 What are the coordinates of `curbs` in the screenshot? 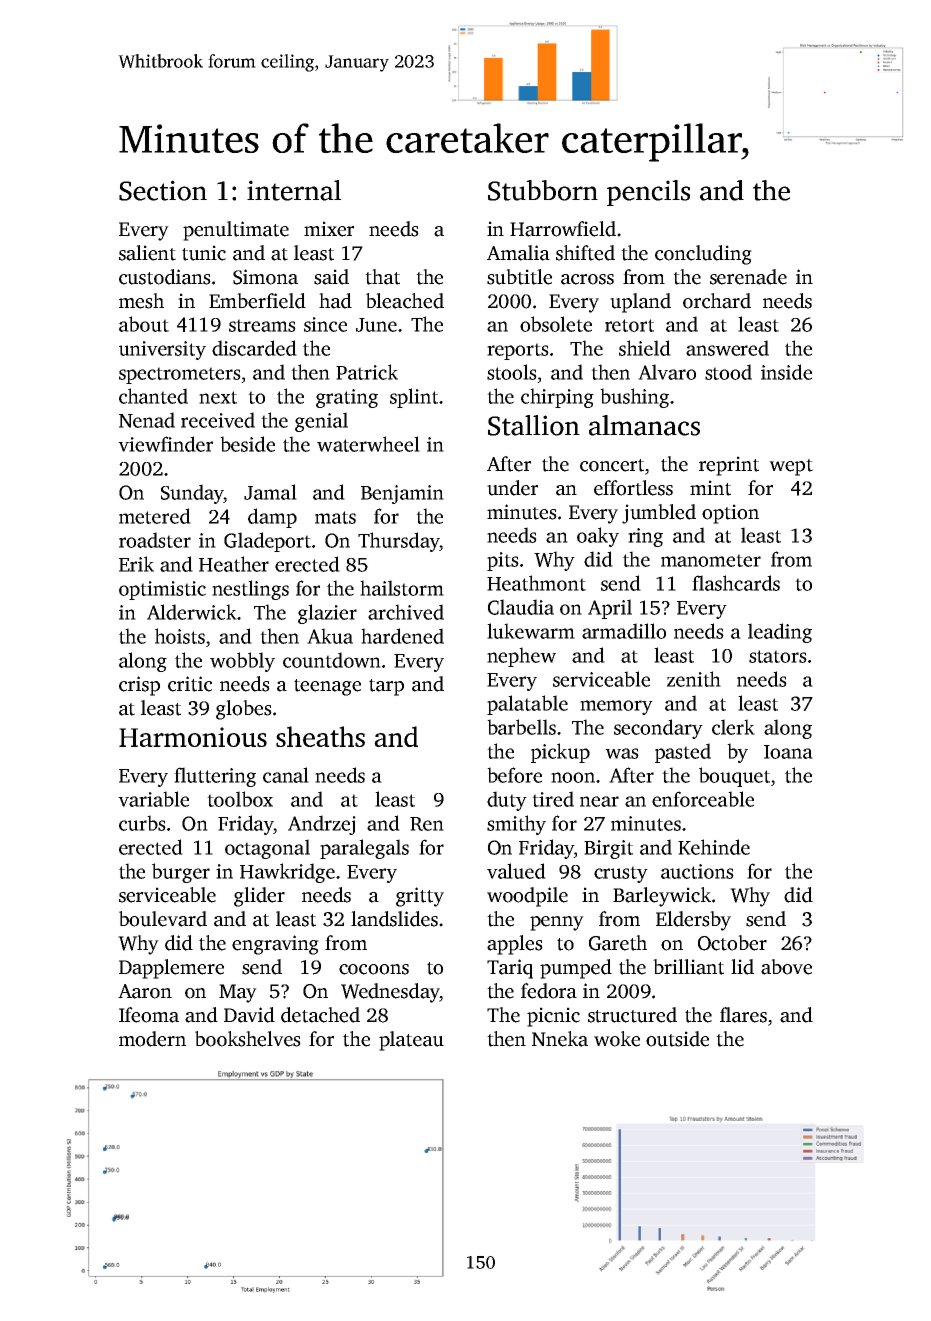 It's located at (142, 823).
